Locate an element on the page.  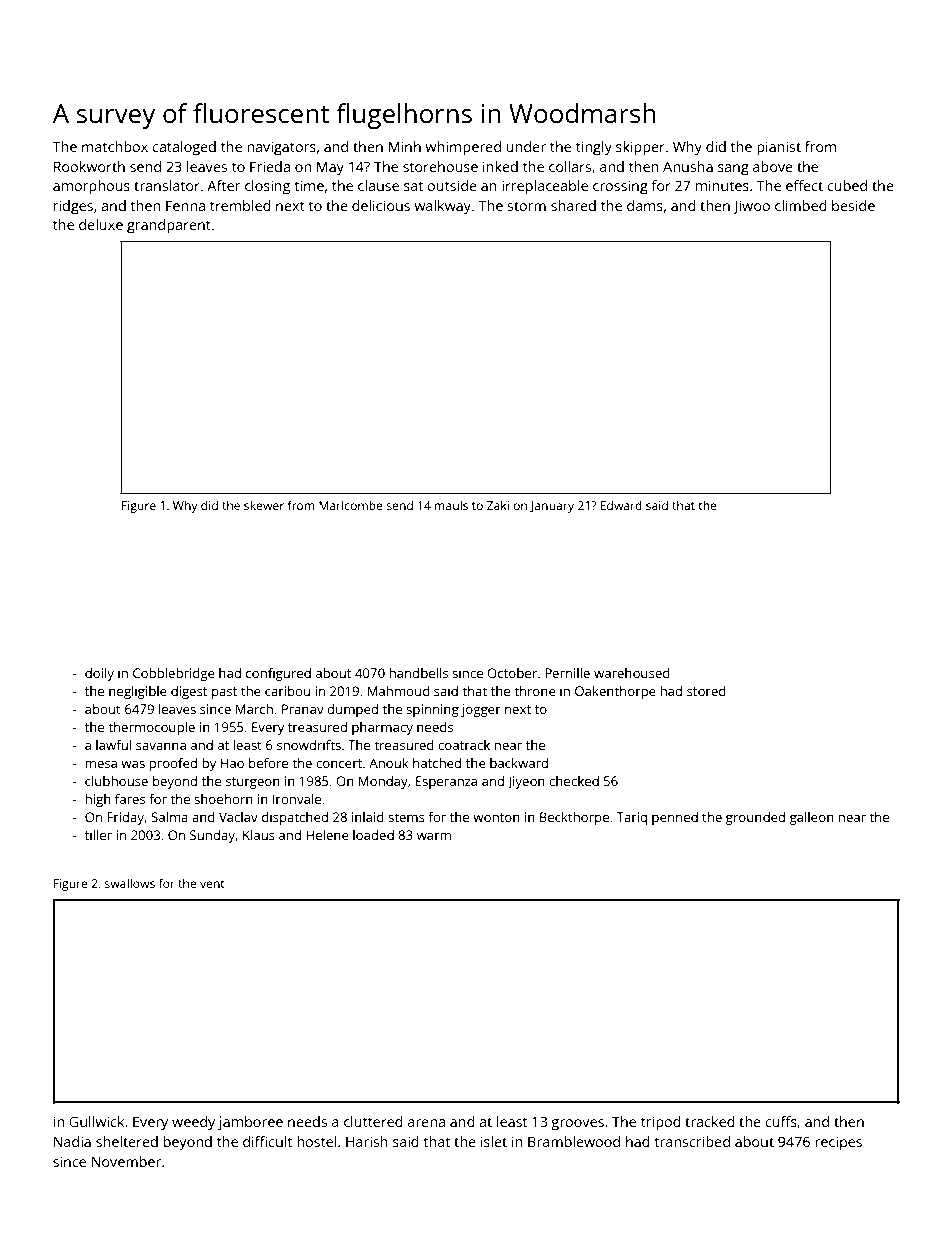
swallows is located at coordinates (130, 883).
